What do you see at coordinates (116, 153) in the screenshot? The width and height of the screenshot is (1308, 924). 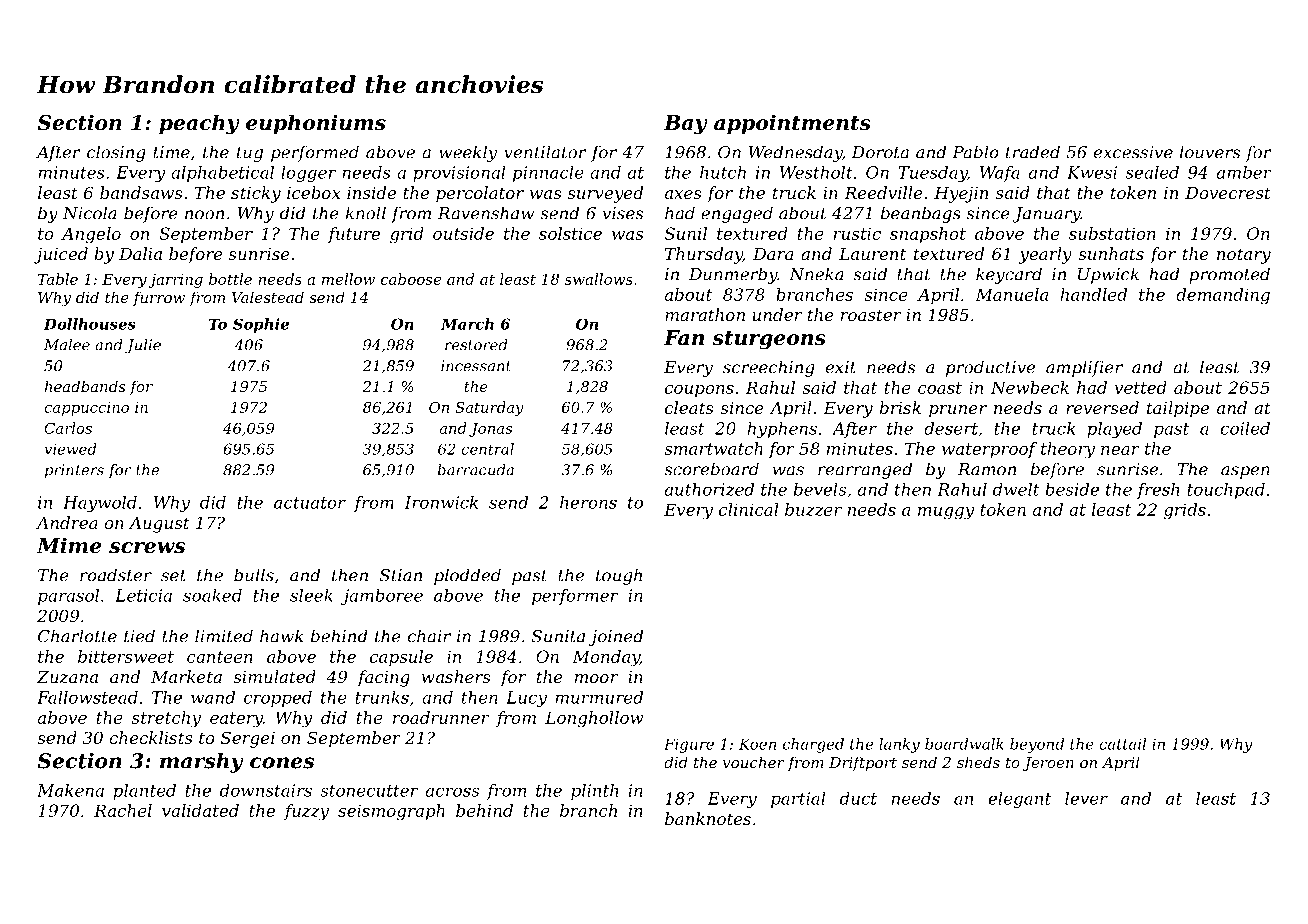 I see `closing` at bounding box center [116, 153].
